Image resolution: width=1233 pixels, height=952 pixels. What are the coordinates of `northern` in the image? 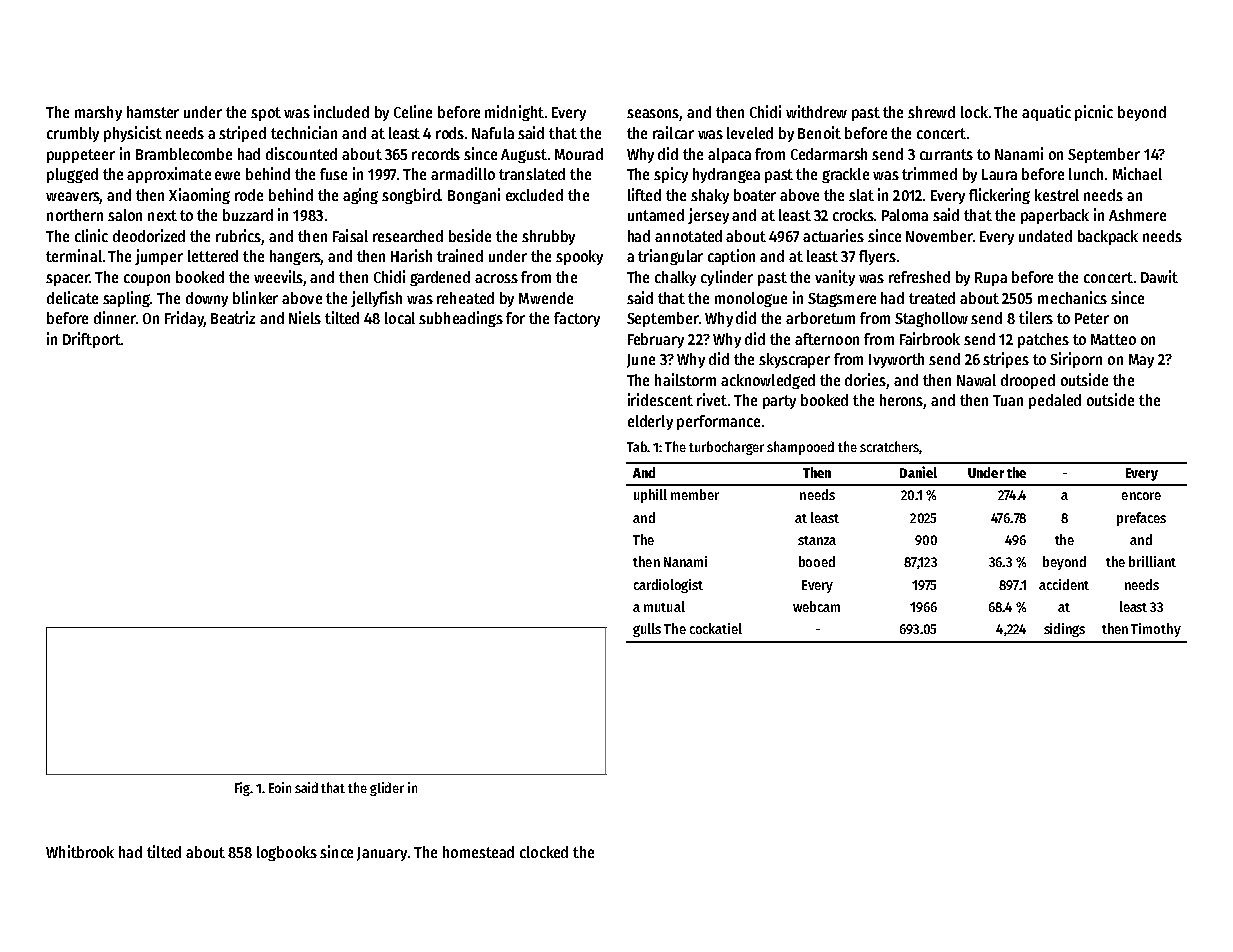 It's located at (75, 215).
